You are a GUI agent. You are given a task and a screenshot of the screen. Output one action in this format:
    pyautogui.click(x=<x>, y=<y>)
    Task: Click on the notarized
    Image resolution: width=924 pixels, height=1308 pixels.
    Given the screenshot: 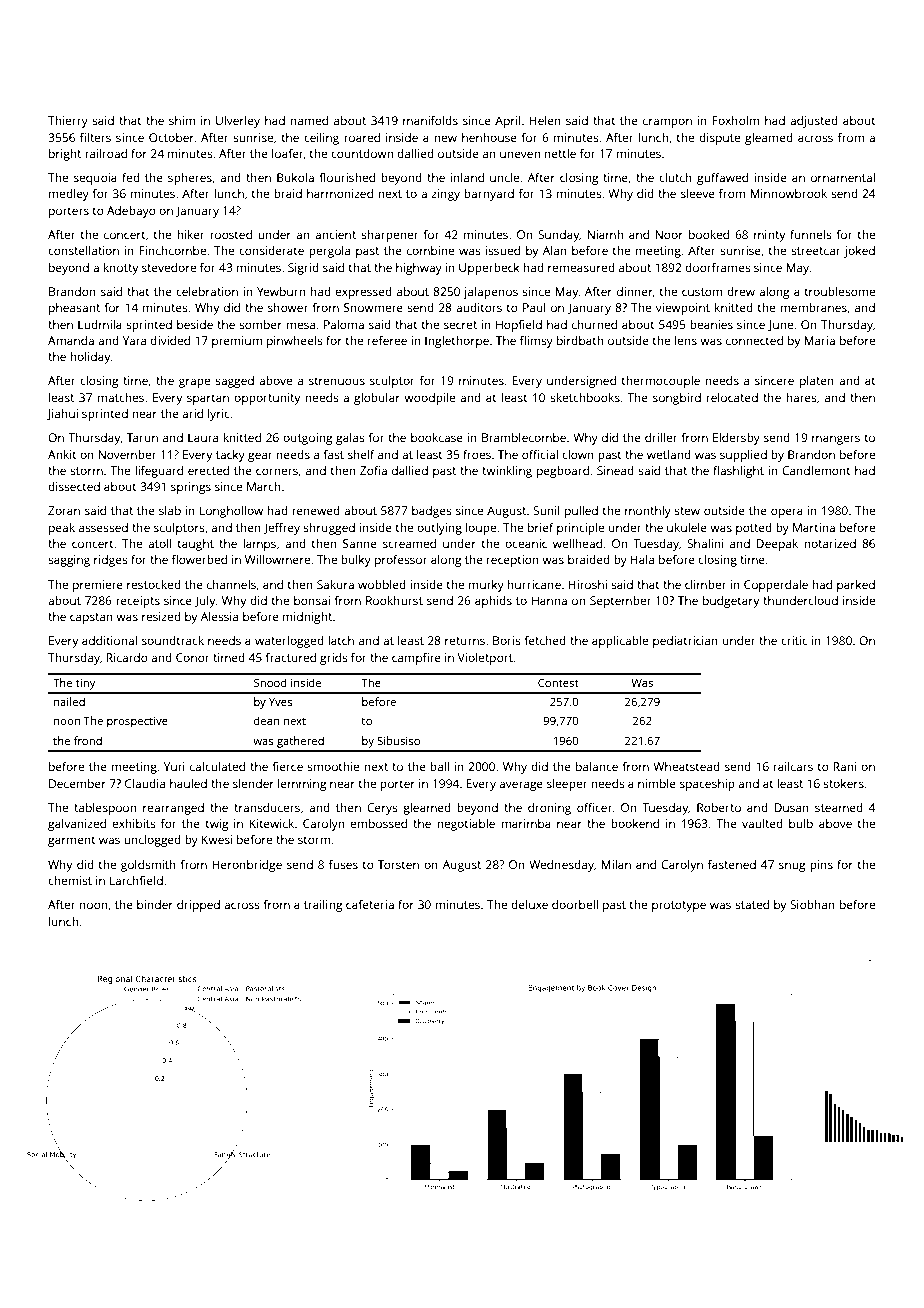 What is the action you would take?
    pyautogui.click(x=830, y=543)
